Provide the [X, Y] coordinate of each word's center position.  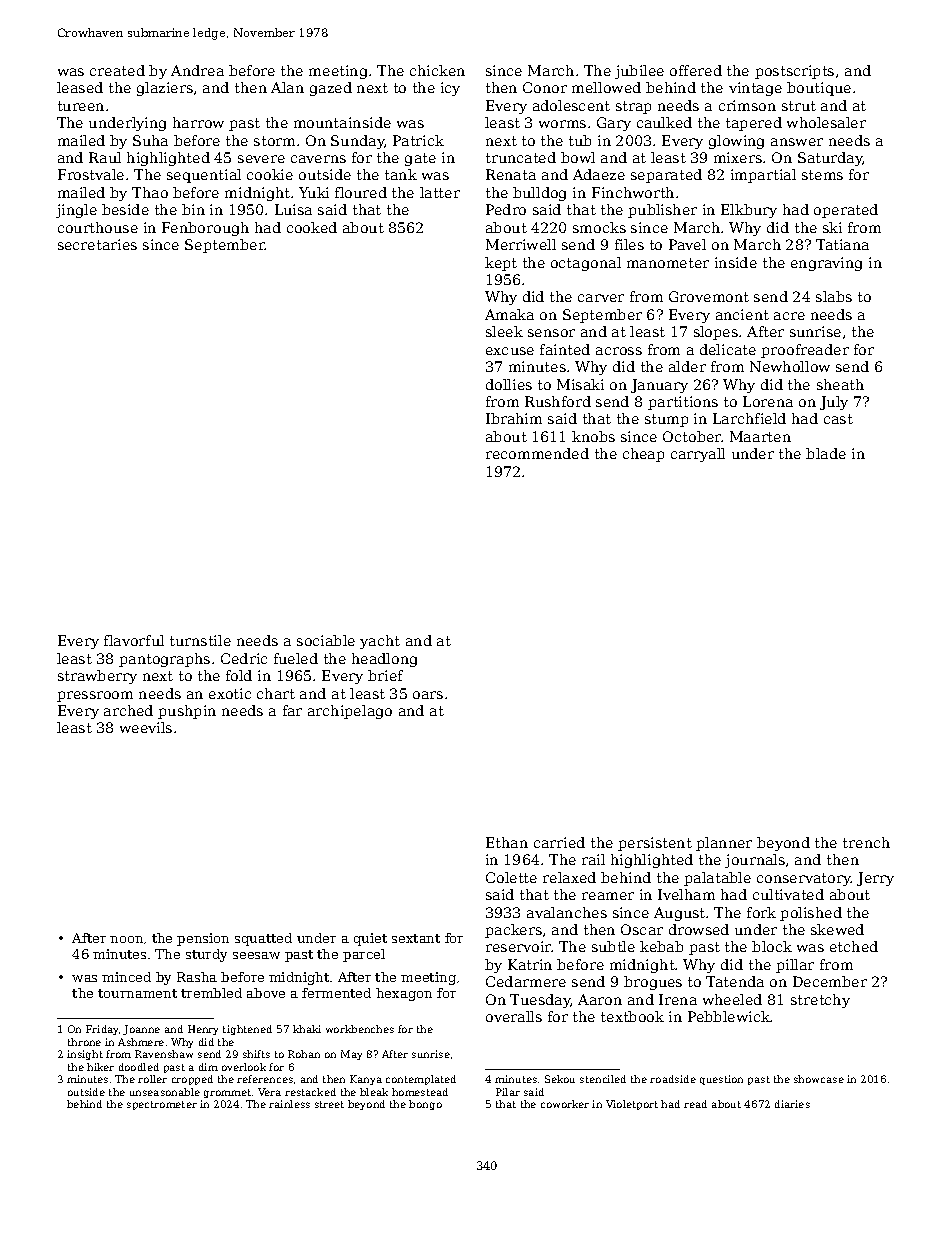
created [117, 70]
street [329, 1104]
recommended [537, 453]
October [692, 436]
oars [428, 695]
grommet [227, 1093]
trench [866, 842]
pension [203, 939]
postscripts [794, 72]
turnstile [200, 640]
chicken [437, 70]
